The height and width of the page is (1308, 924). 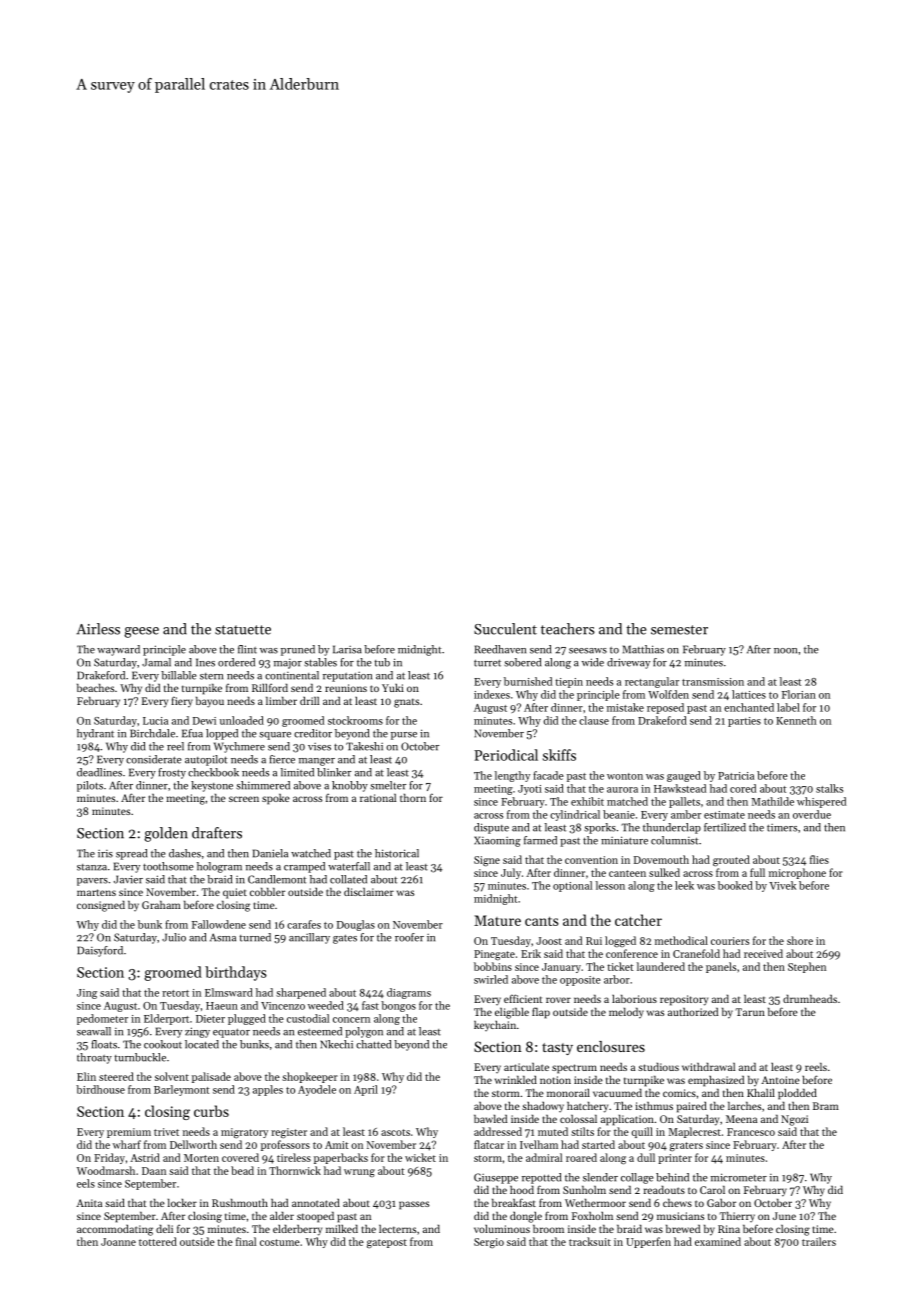 What do you see at coordinates (347, 649) in the page?
I see `Larisa` at bounding box center [347, 649].
